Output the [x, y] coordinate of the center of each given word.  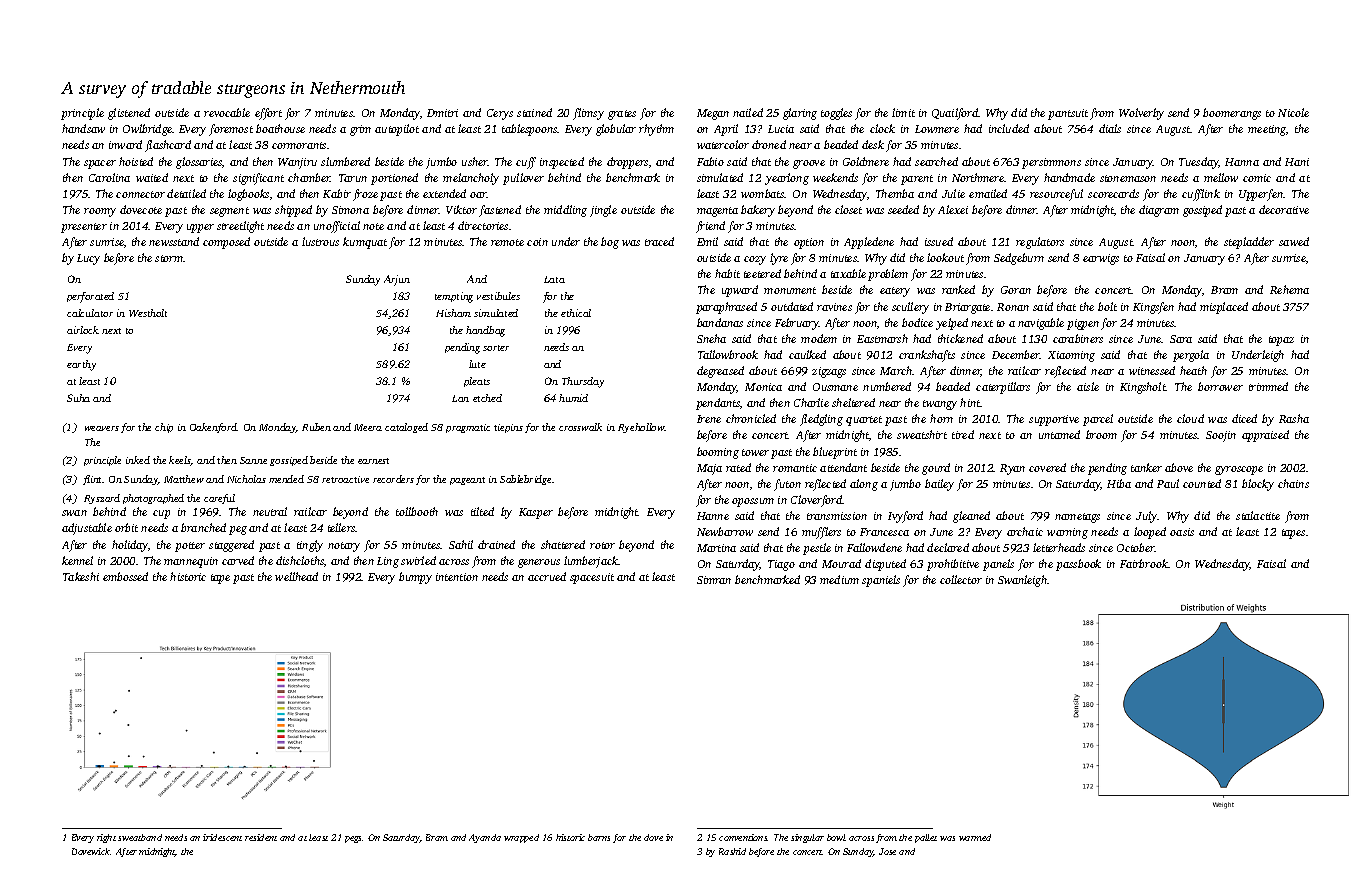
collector [961, 579]
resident [261, 837]
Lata [554, 279]
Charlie [811, 402]
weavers [102, 428]
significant [258, 179]
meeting [1267, 130]
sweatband [140, 837]
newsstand [174, 241]
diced [1244, 418]
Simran [714, 580]
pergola [1191, 356]
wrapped [521, 838]
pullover [523, 179]
